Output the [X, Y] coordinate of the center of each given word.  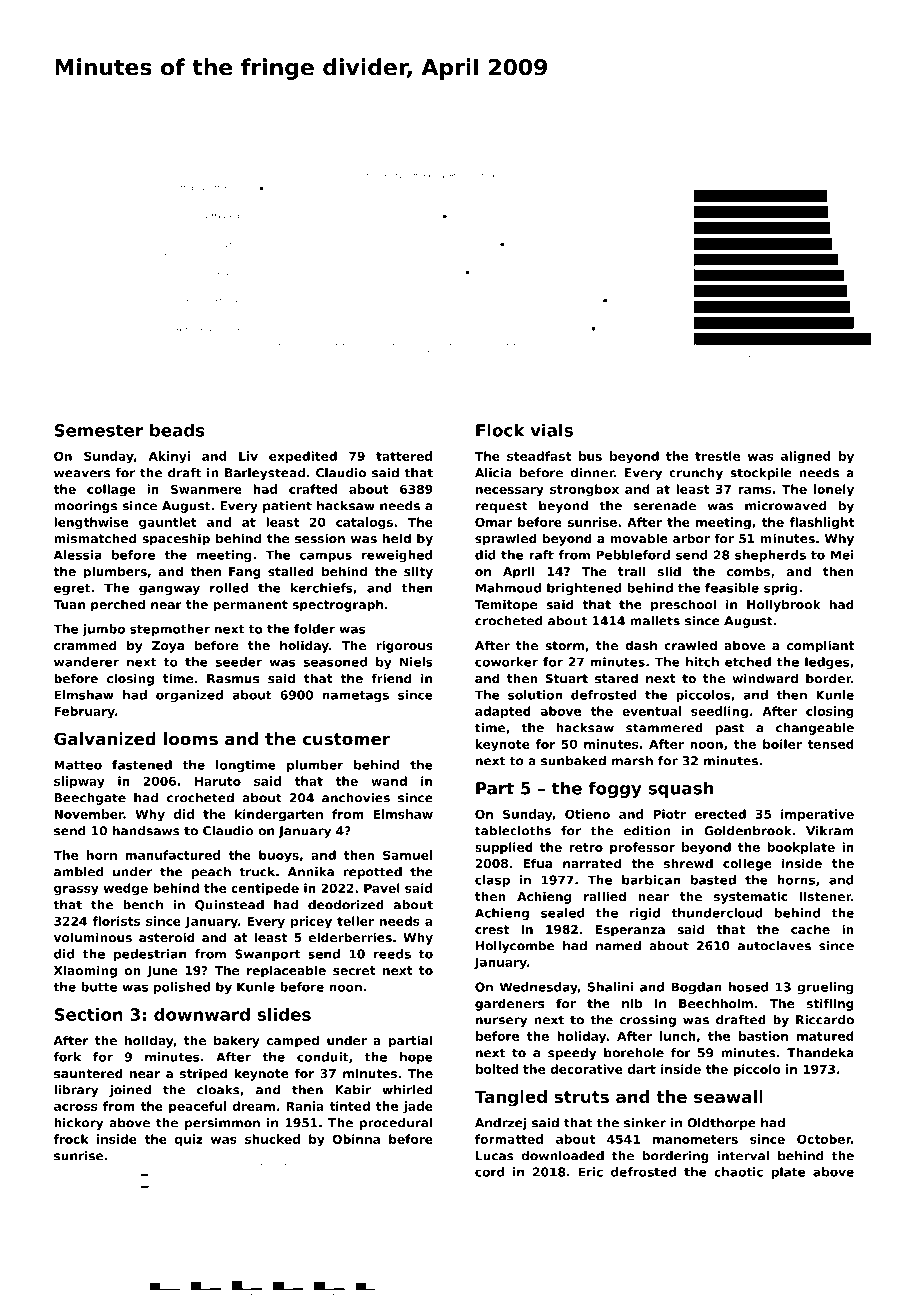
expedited [303, 457]
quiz [189, 1140]
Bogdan [696, 988]
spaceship [176, 539]
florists [116, 921]
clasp [492, 881]
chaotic [738, 1172]
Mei [842, 555]
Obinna [356, 1139]
